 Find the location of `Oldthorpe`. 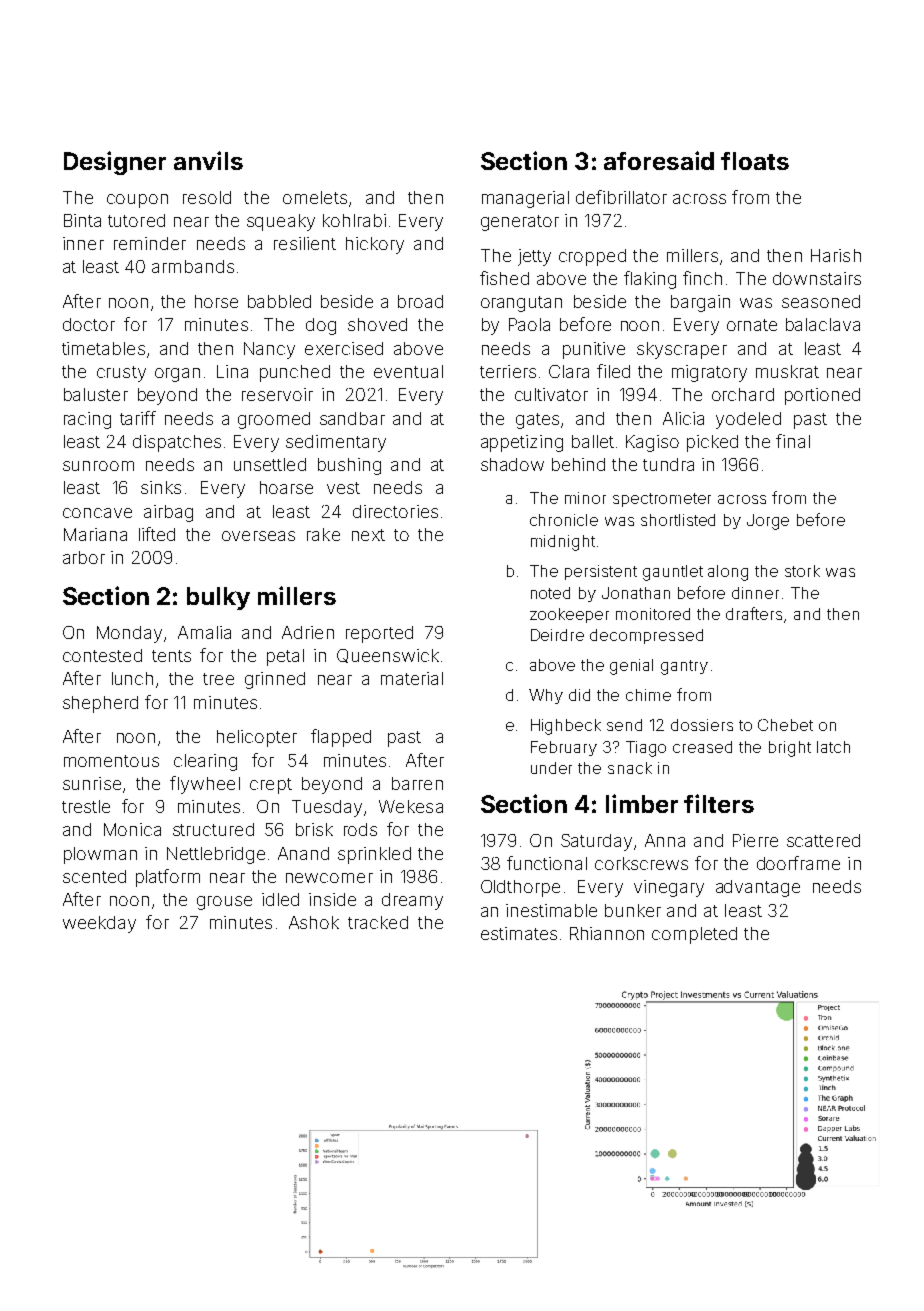

Oldthorpe is located at coordinates (520, 888).
